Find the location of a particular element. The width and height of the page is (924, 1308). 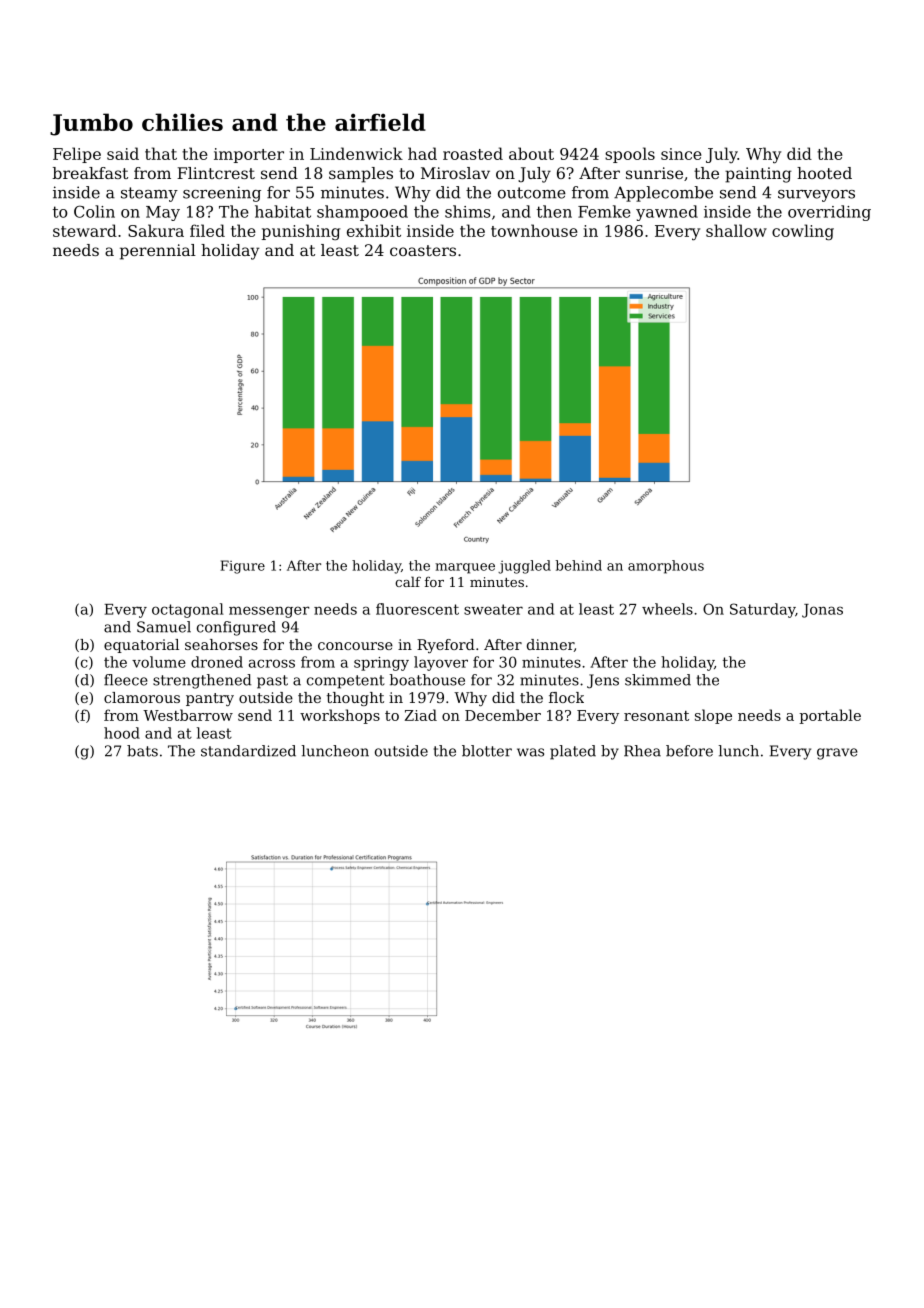

Flintcrest is located at coordinates (216, 173).
